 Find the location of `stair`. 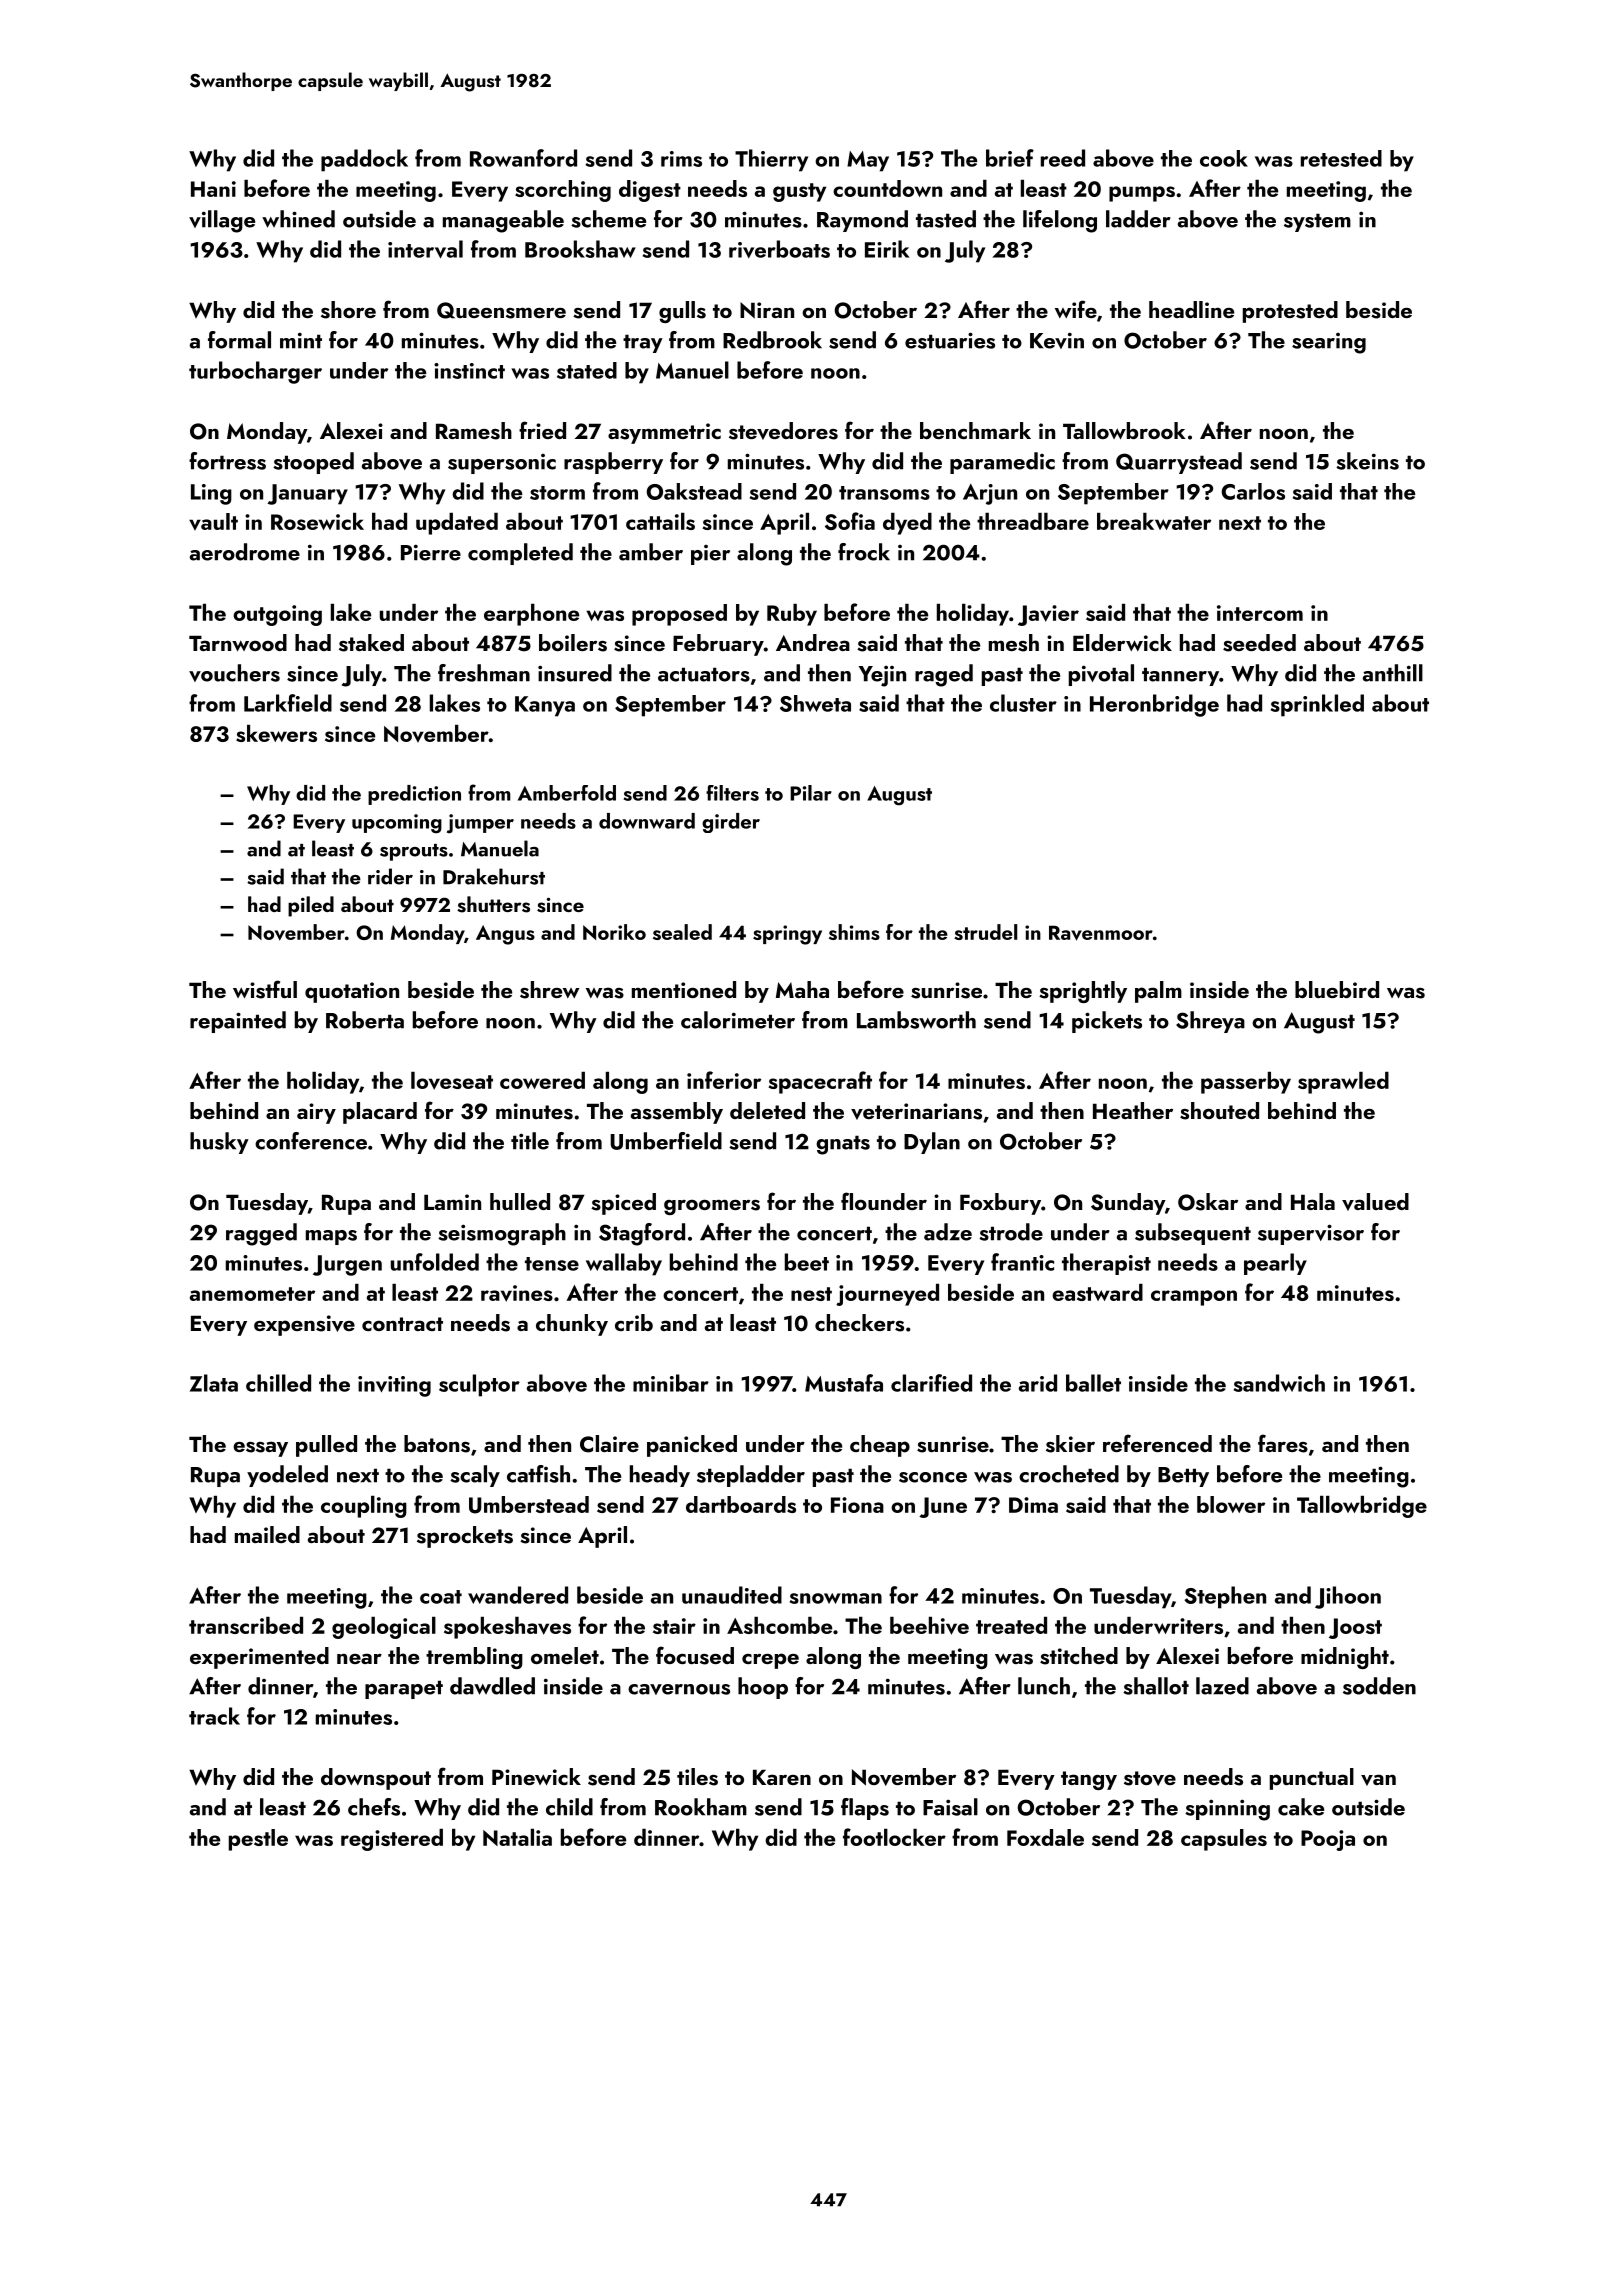

stair is located at coordinates (674, 1626).
